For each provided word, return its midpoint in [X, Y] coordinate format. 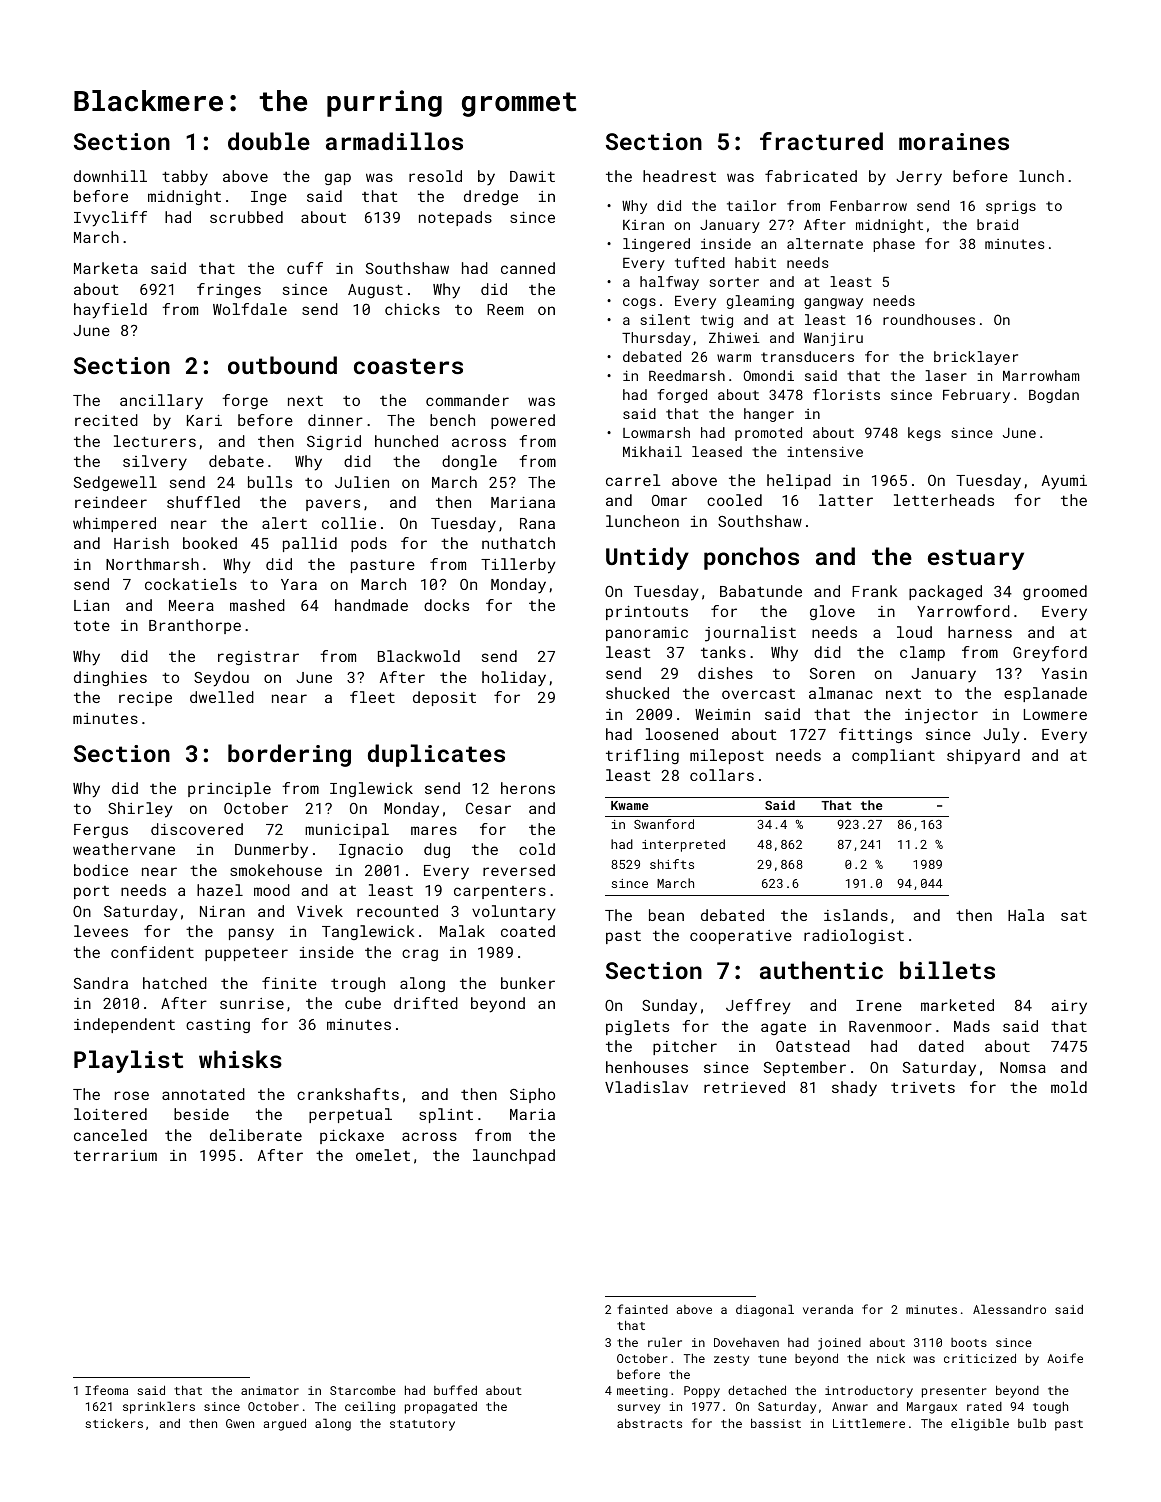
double [269, 141]
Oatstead [813, 1046]
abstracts [649, 1423]
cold [537, 849]
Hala [1026, 915]
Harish [141, 543]
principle [229, 789]
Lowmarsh [656, 432]
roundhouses [929, 319]
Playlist [128, 1061]
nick [891, 1358]
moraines [954, 141]
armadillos [394, 141]
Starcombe [363, 1390]
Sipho [532, 1095]
